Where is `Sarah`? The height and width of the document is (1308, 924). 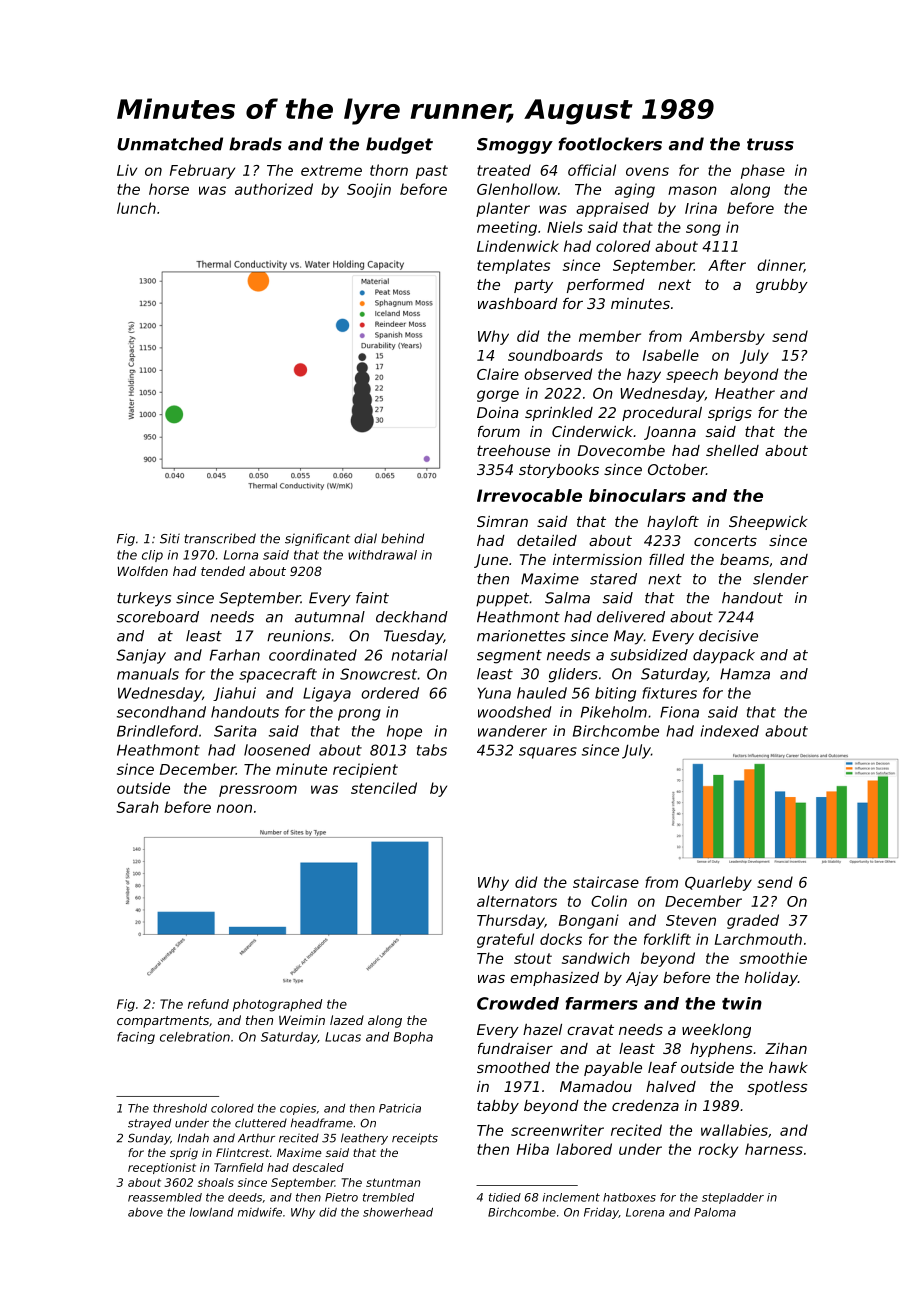
Sarah is located at coordinates (137, 807).
